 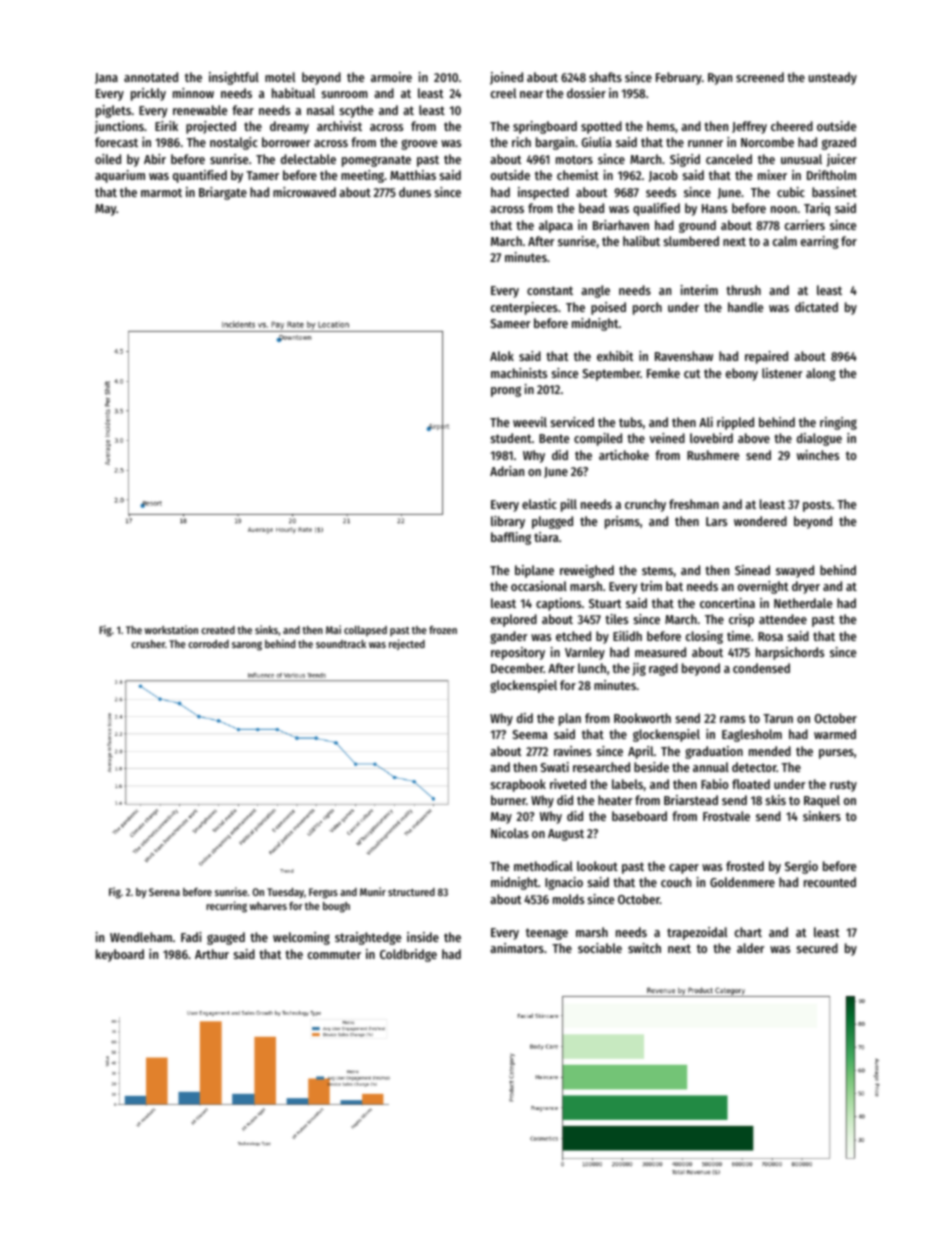 What do you see at coordinates (247, 646) in the page?
I see `sarong` at bounding box center [247, 646].
